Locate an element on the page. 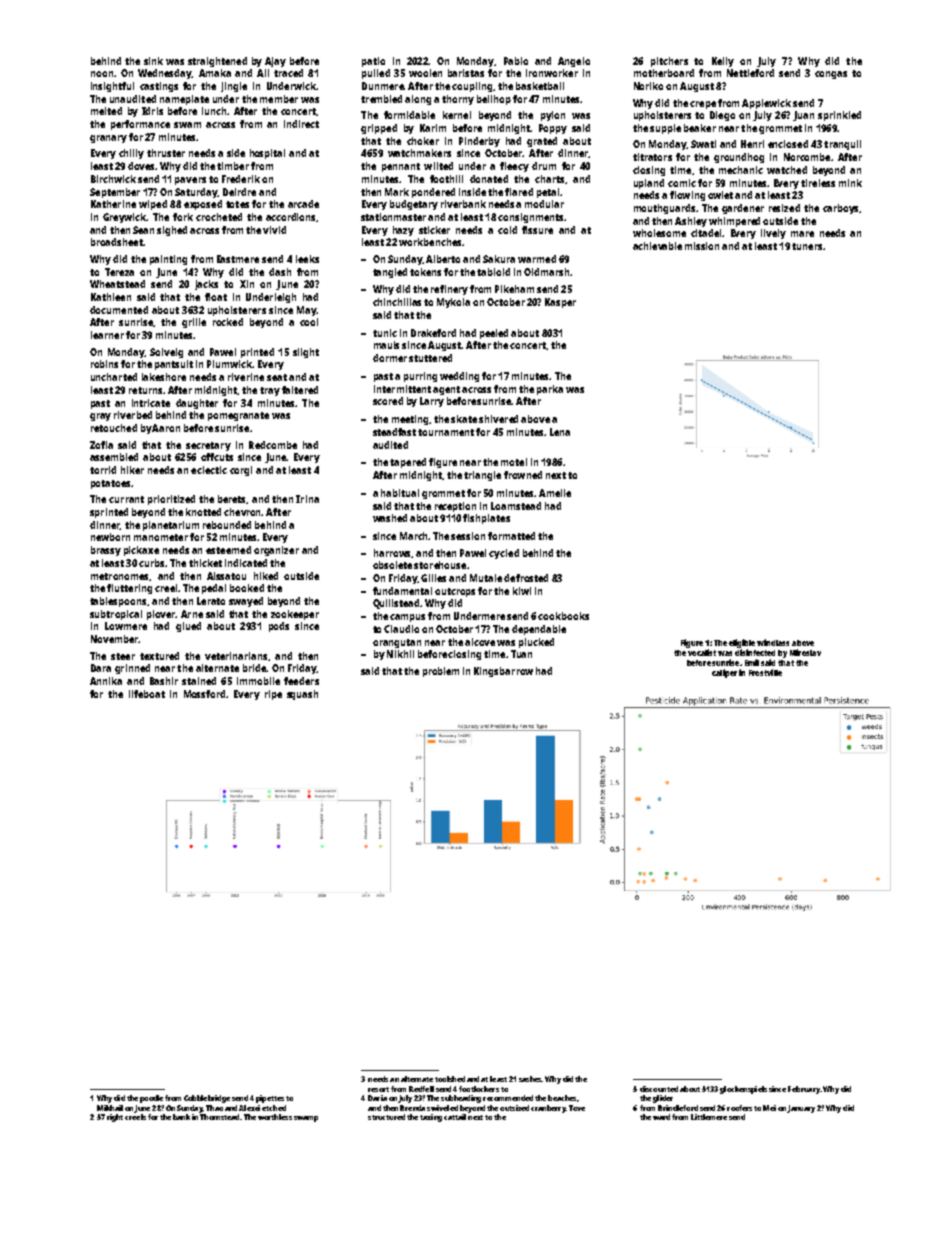 The height and width of the page is (1233, 952). sticker is located at coordinates (434, 230).
